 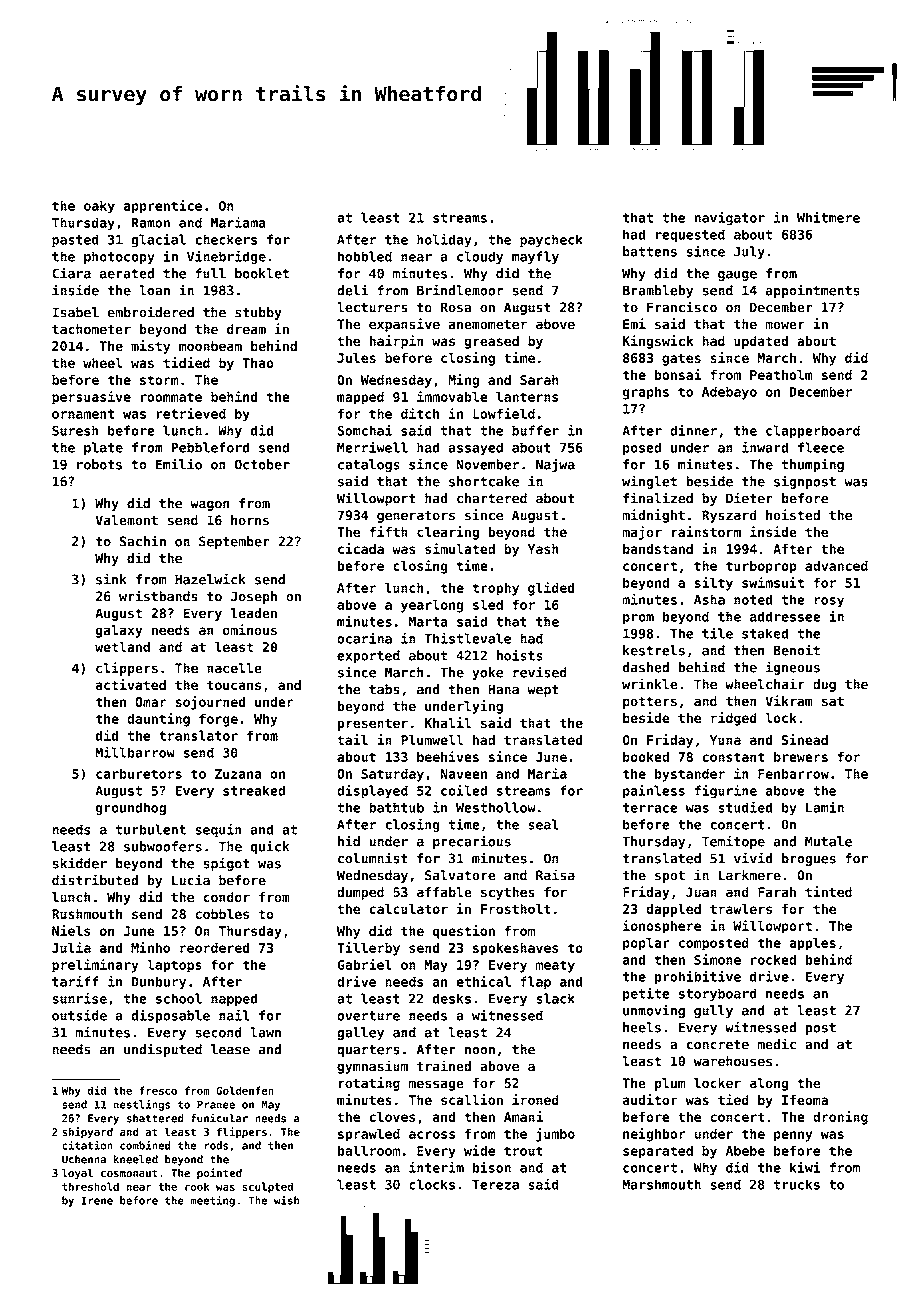 I want to click on paycheck, so click(x=551, y=241).
